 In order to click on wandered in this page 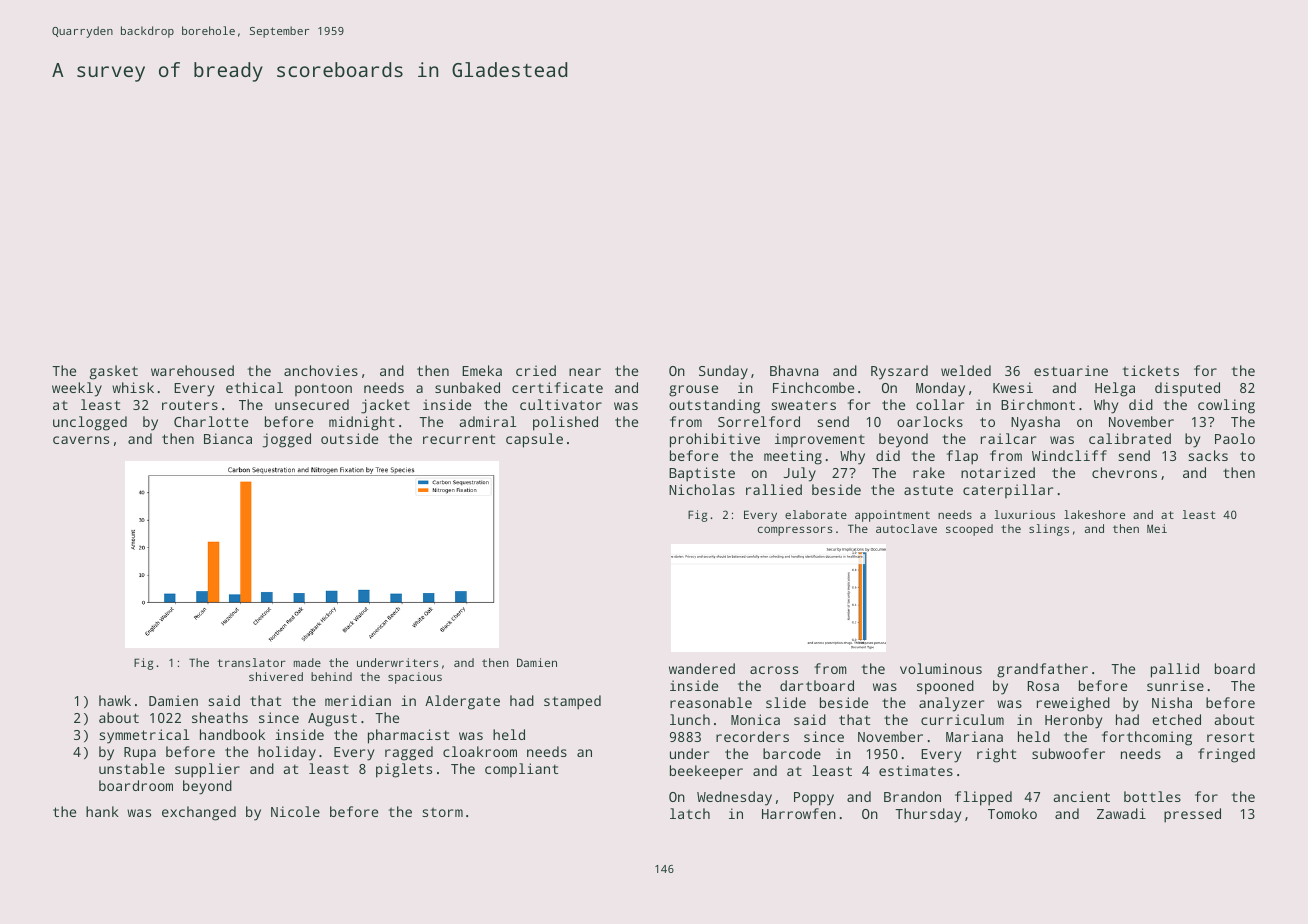, I will do `click(702, 668)`.
